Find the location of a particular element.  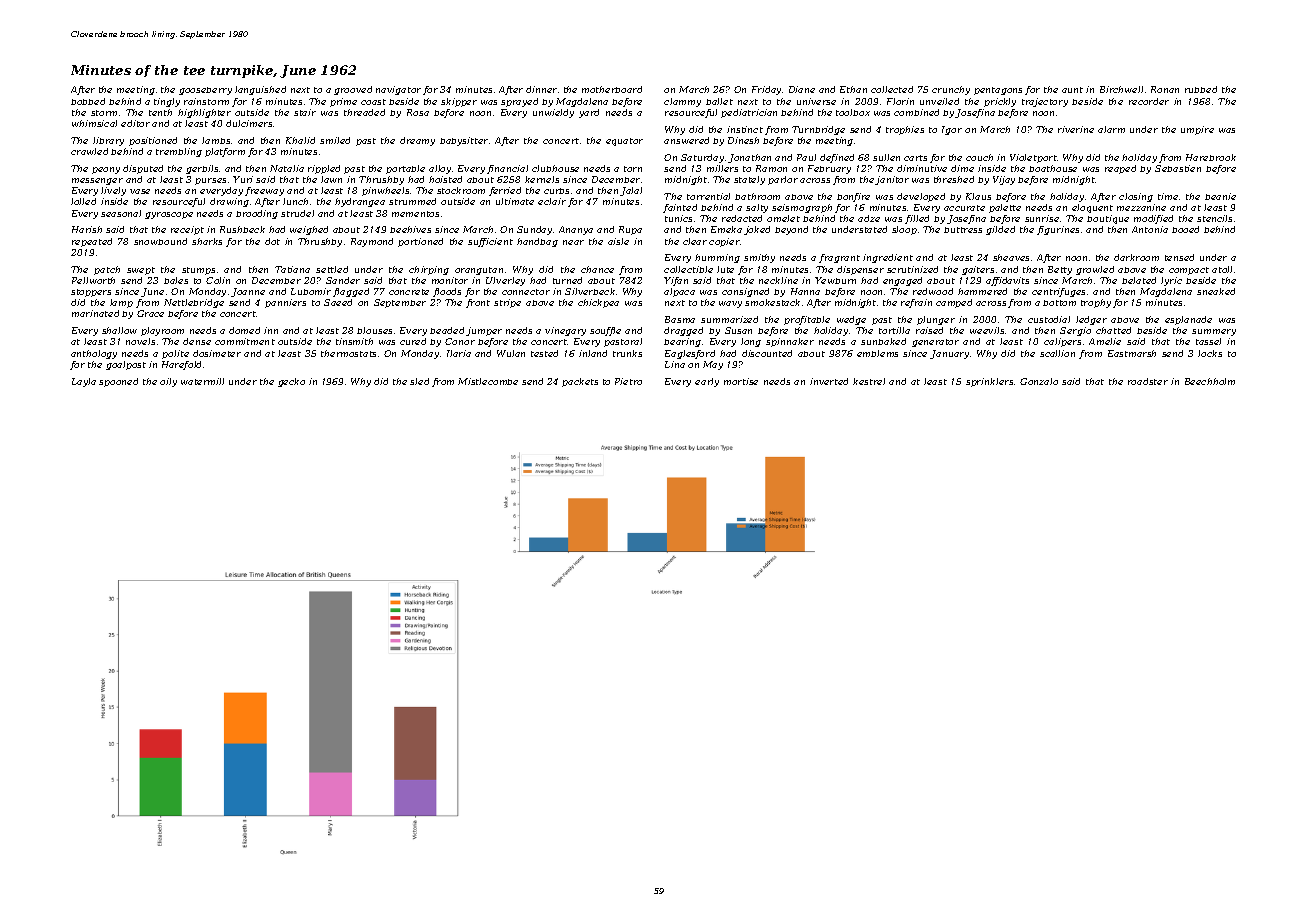

motherboard is located at coordinates (612, 89).
